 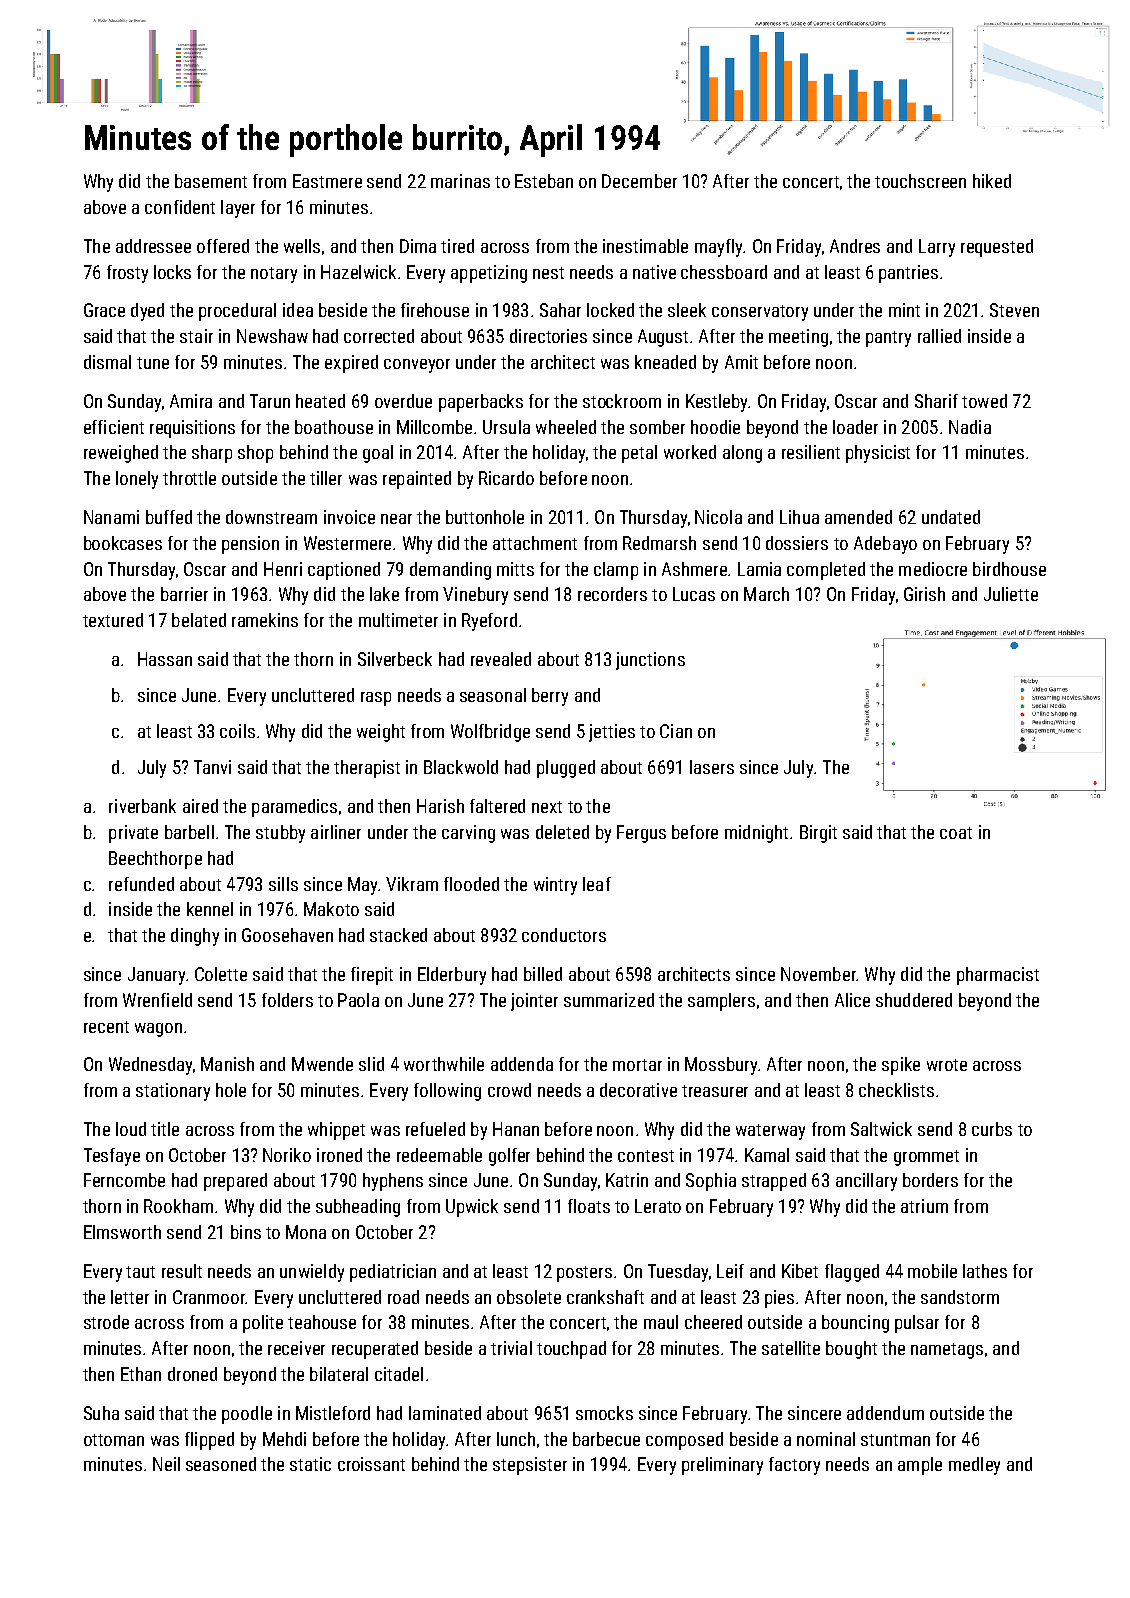 I want to click on stubby, so click(x=280, y=834).
